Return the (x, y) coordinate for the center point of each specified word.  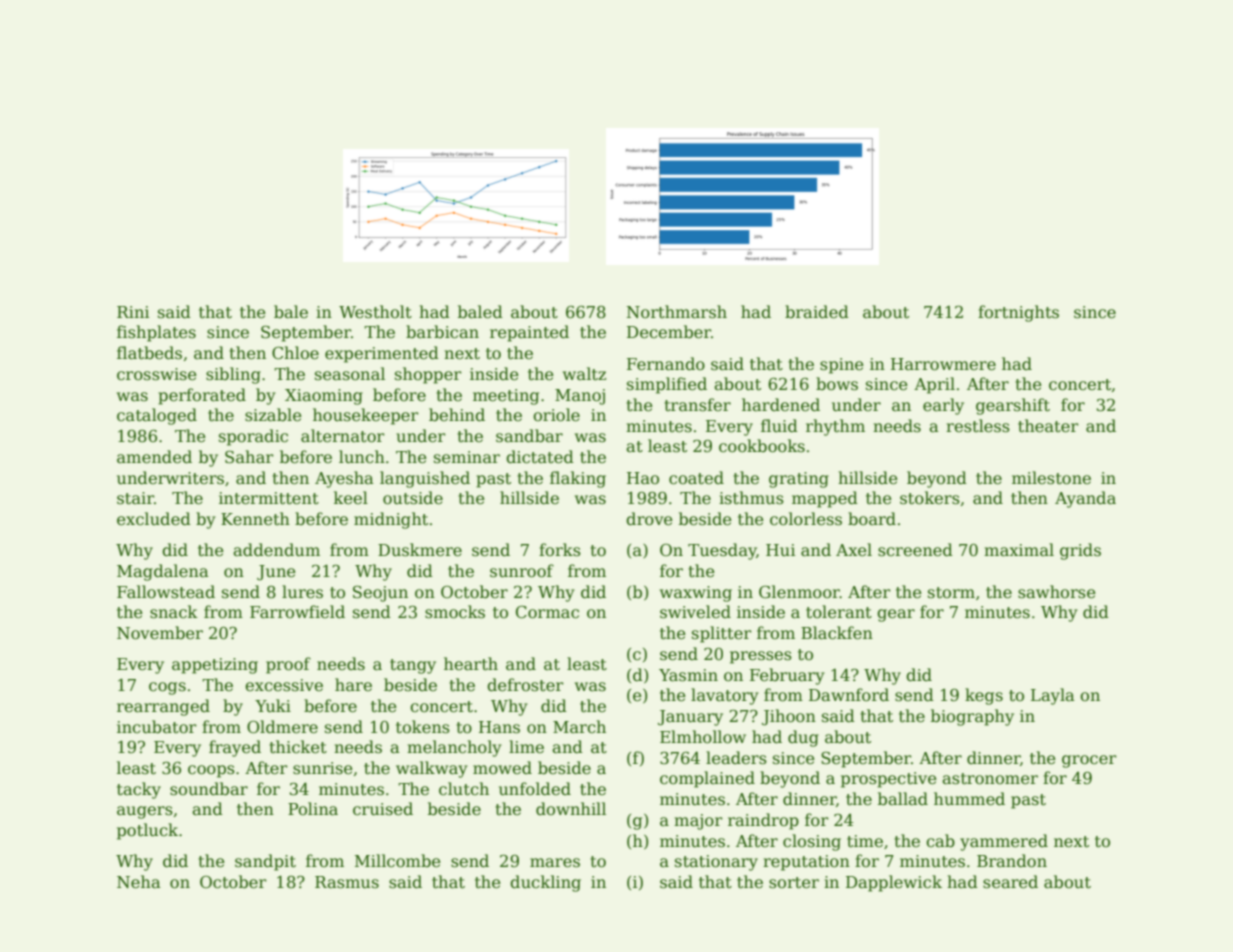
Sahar (249, 457)
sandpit (265, 862)
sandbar (529, 436)
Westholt (375, 312)
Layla (1053, 696)
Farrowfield (297, 612)
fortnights (1018, 313)
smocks (455, 612)
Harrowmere (943, 364)
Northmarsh (677, 312)
